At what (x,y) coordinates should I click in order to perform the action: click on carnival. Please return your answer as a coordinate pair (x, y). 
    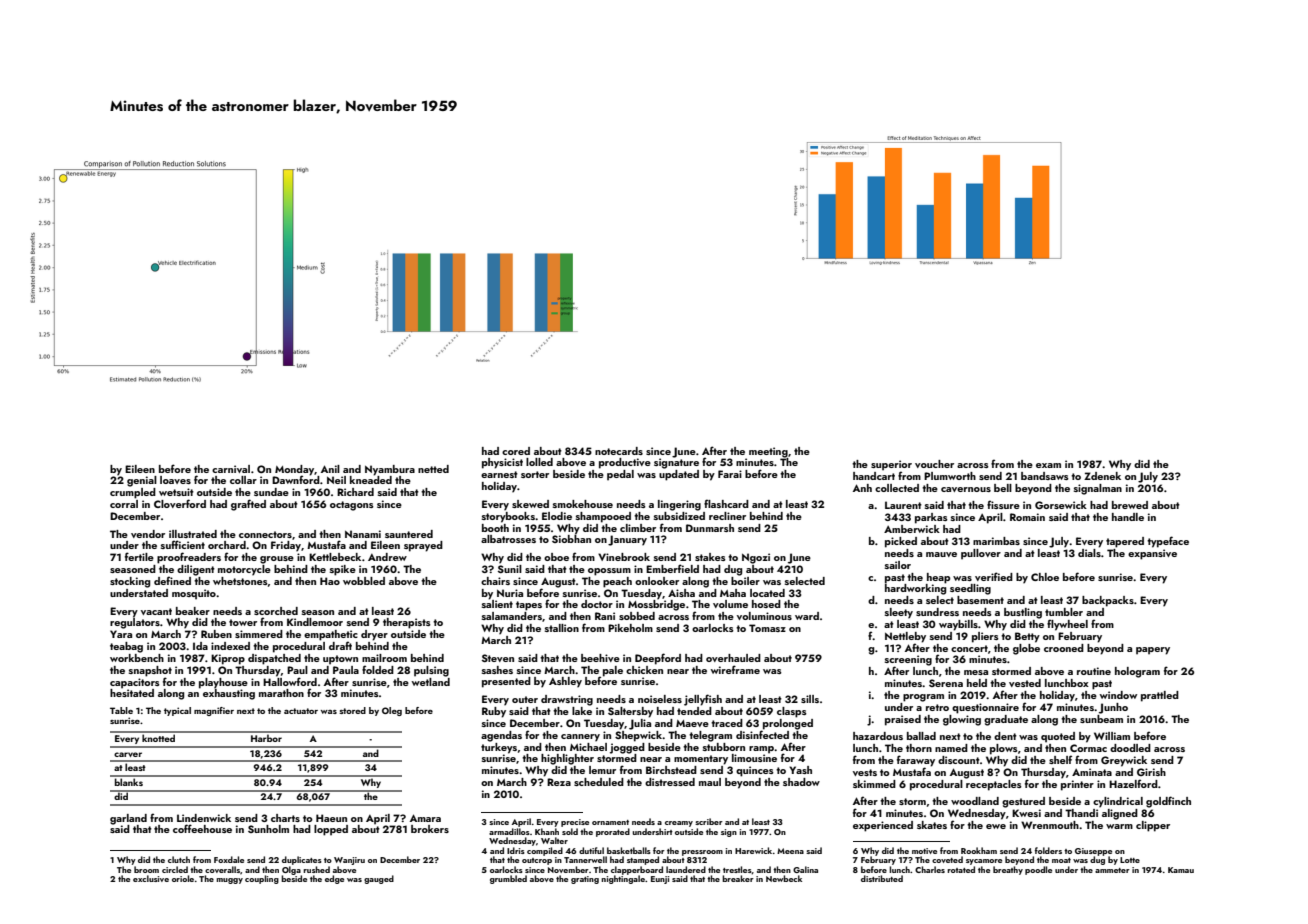
    Looking at the image, I should click on (231, 469).
